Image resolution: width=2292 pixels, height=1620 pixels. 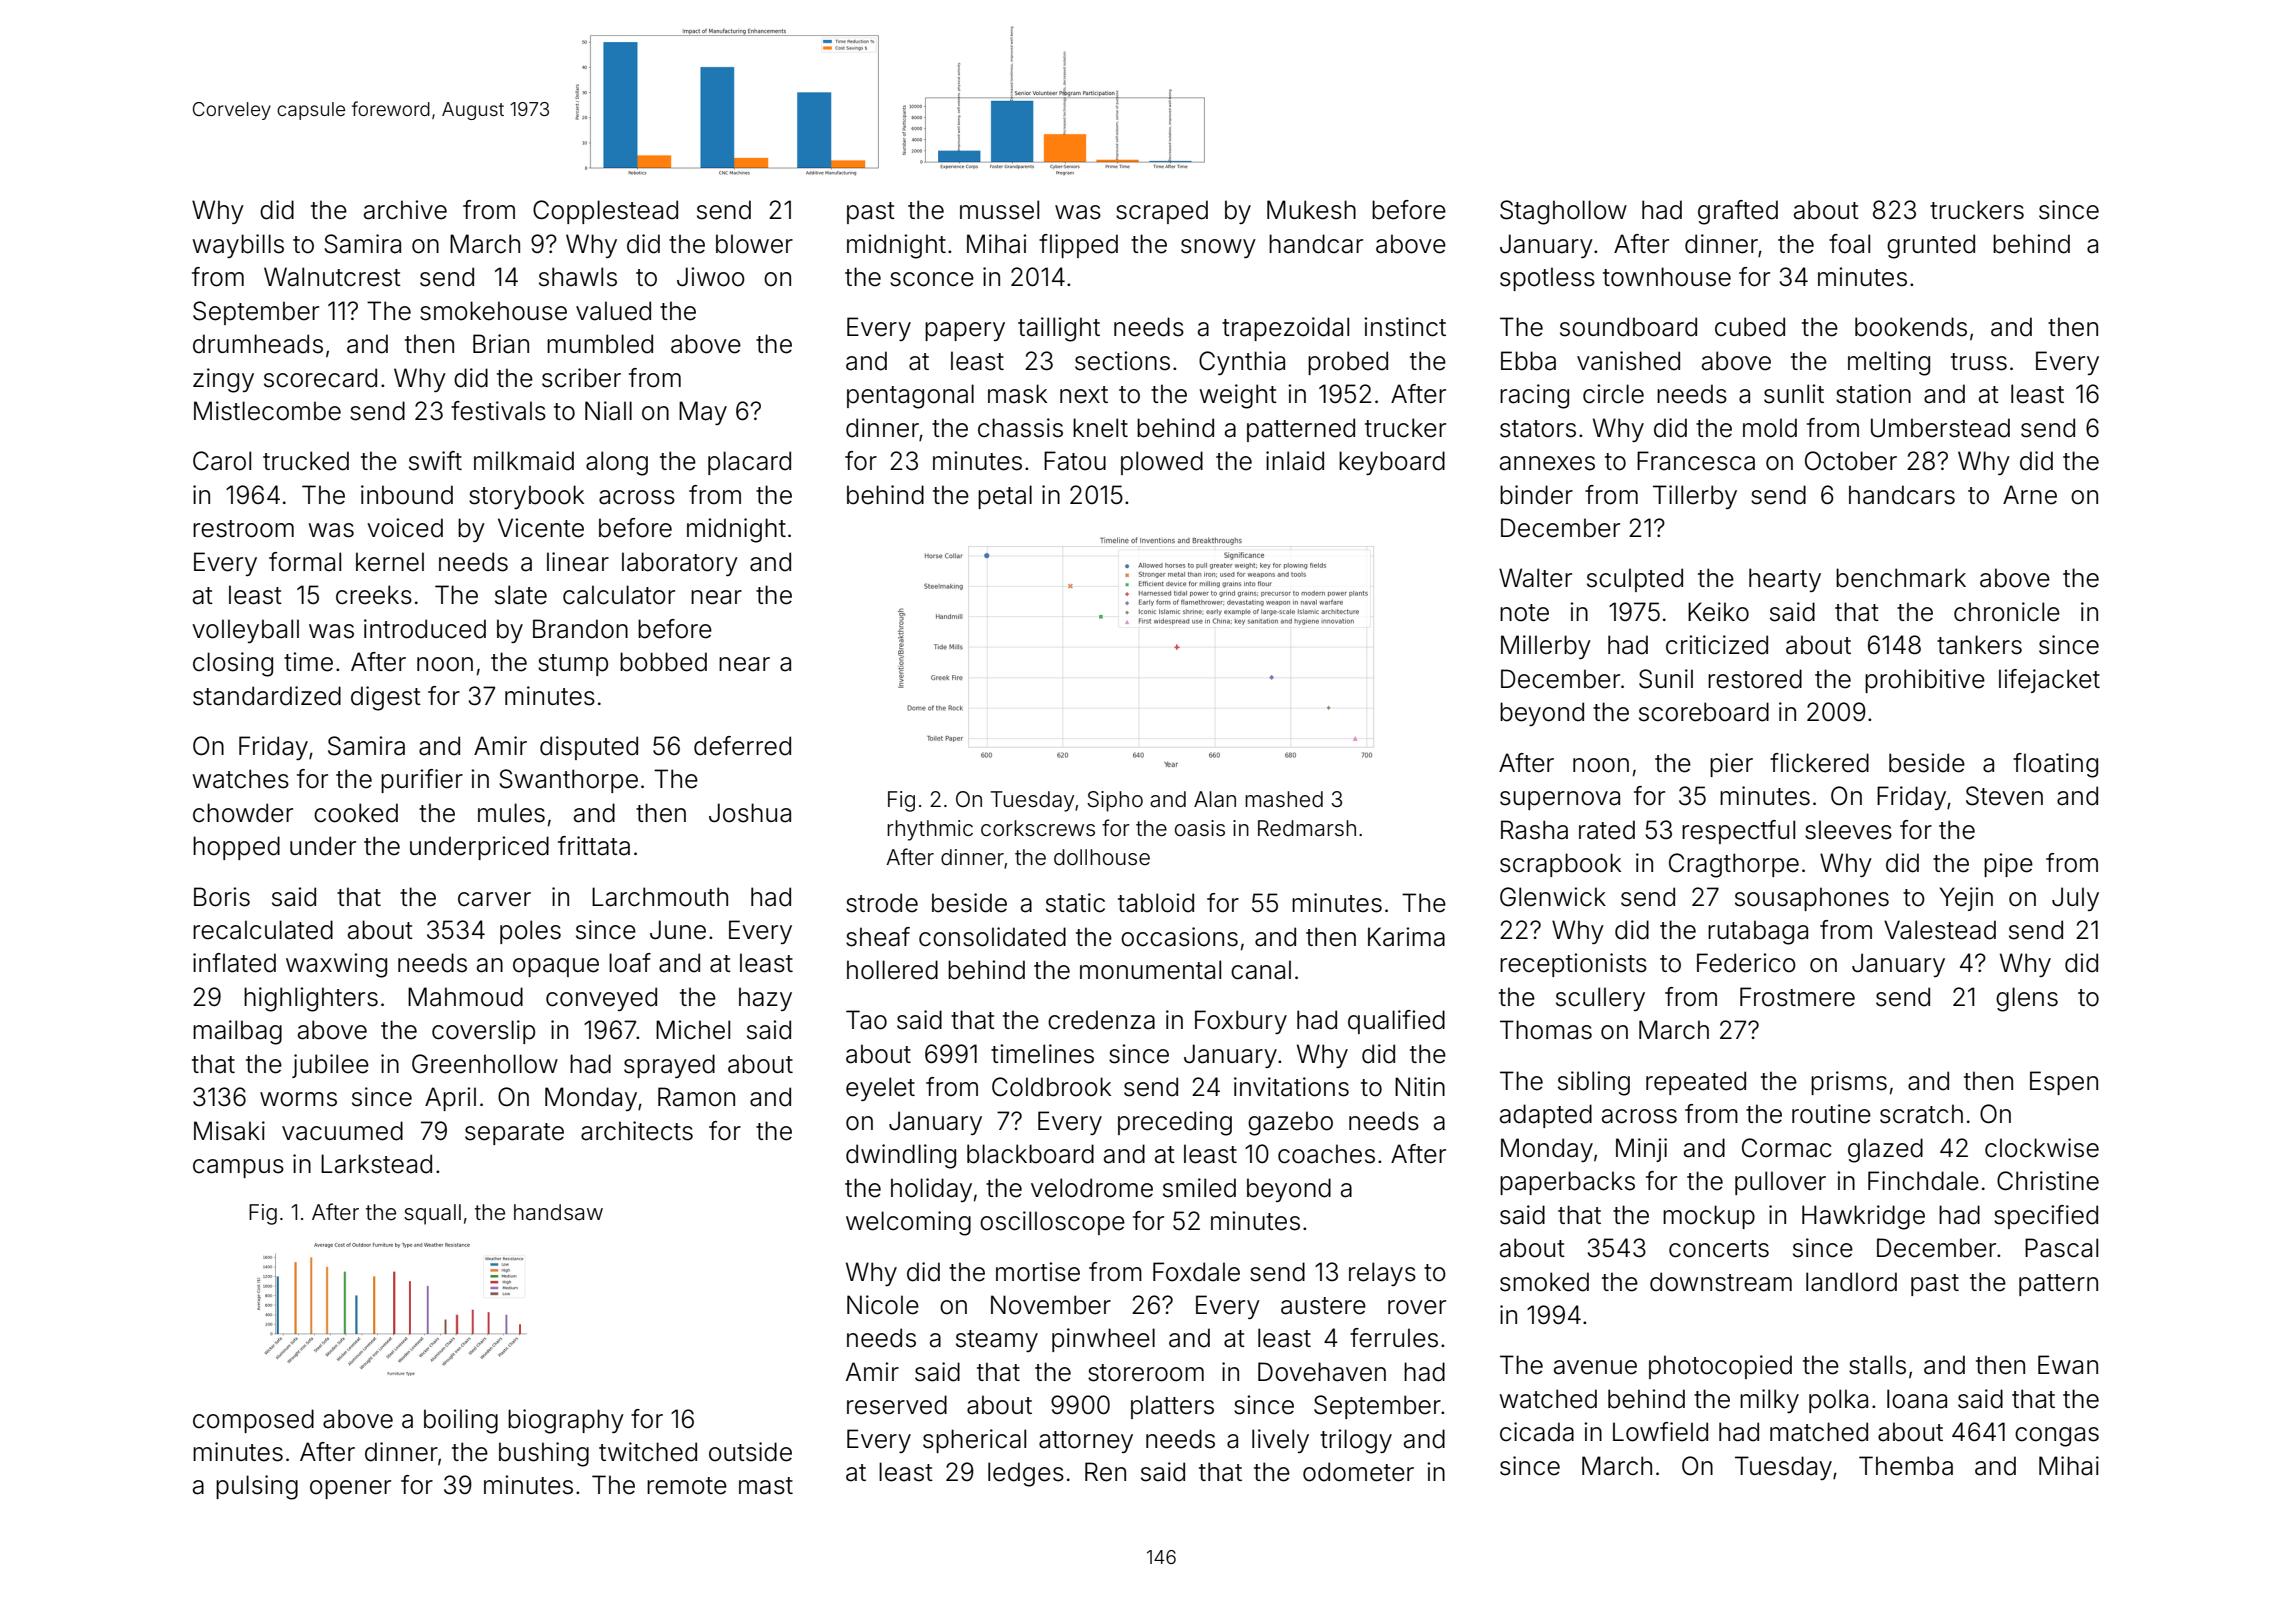 What do you see at coordinates (992, 937) in the document?
I see `consolidated` at bounding box center [992, 937].
